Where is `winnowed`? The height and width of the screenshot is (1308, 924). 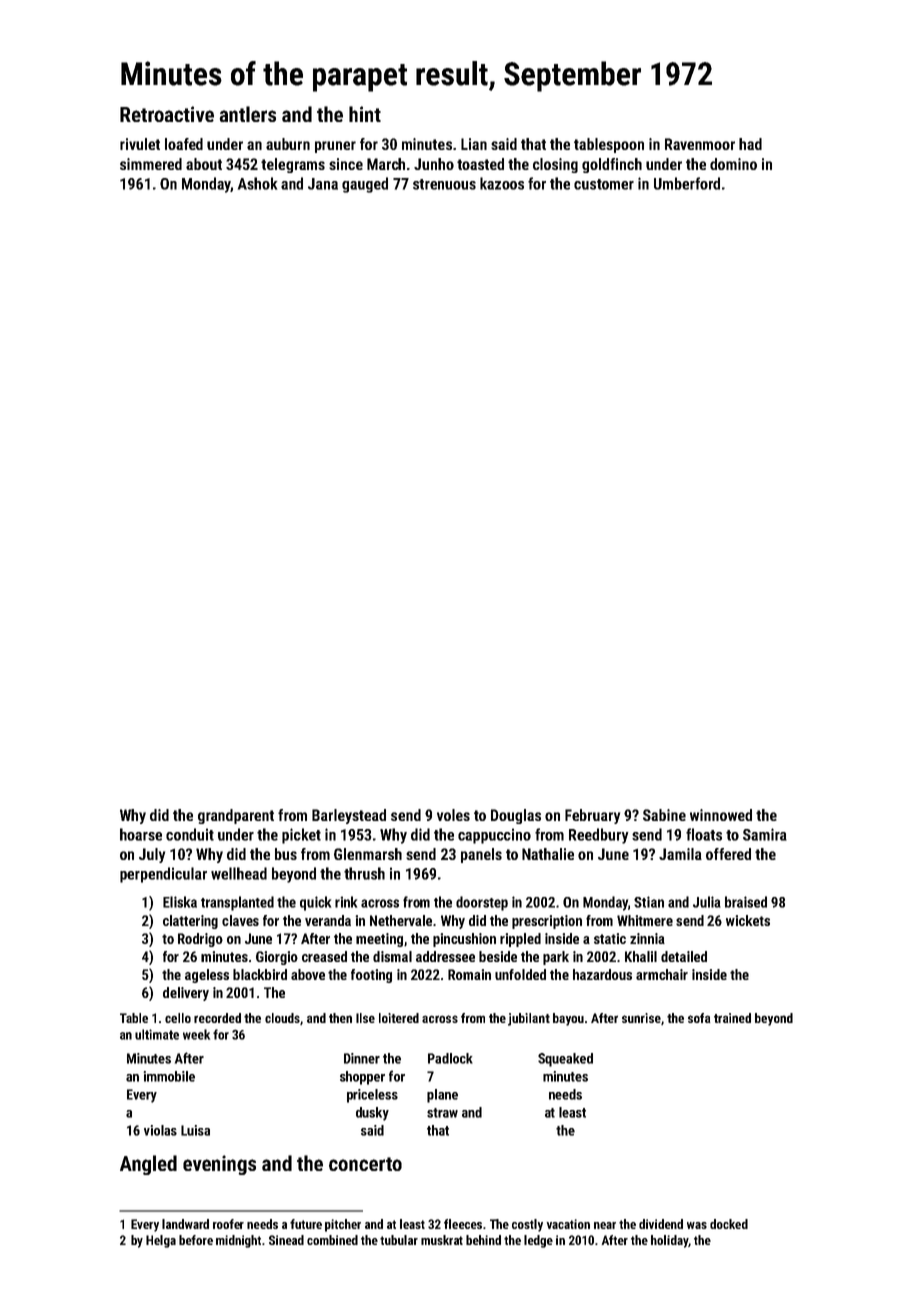 winnowed is located at coordinates (721, 815).
